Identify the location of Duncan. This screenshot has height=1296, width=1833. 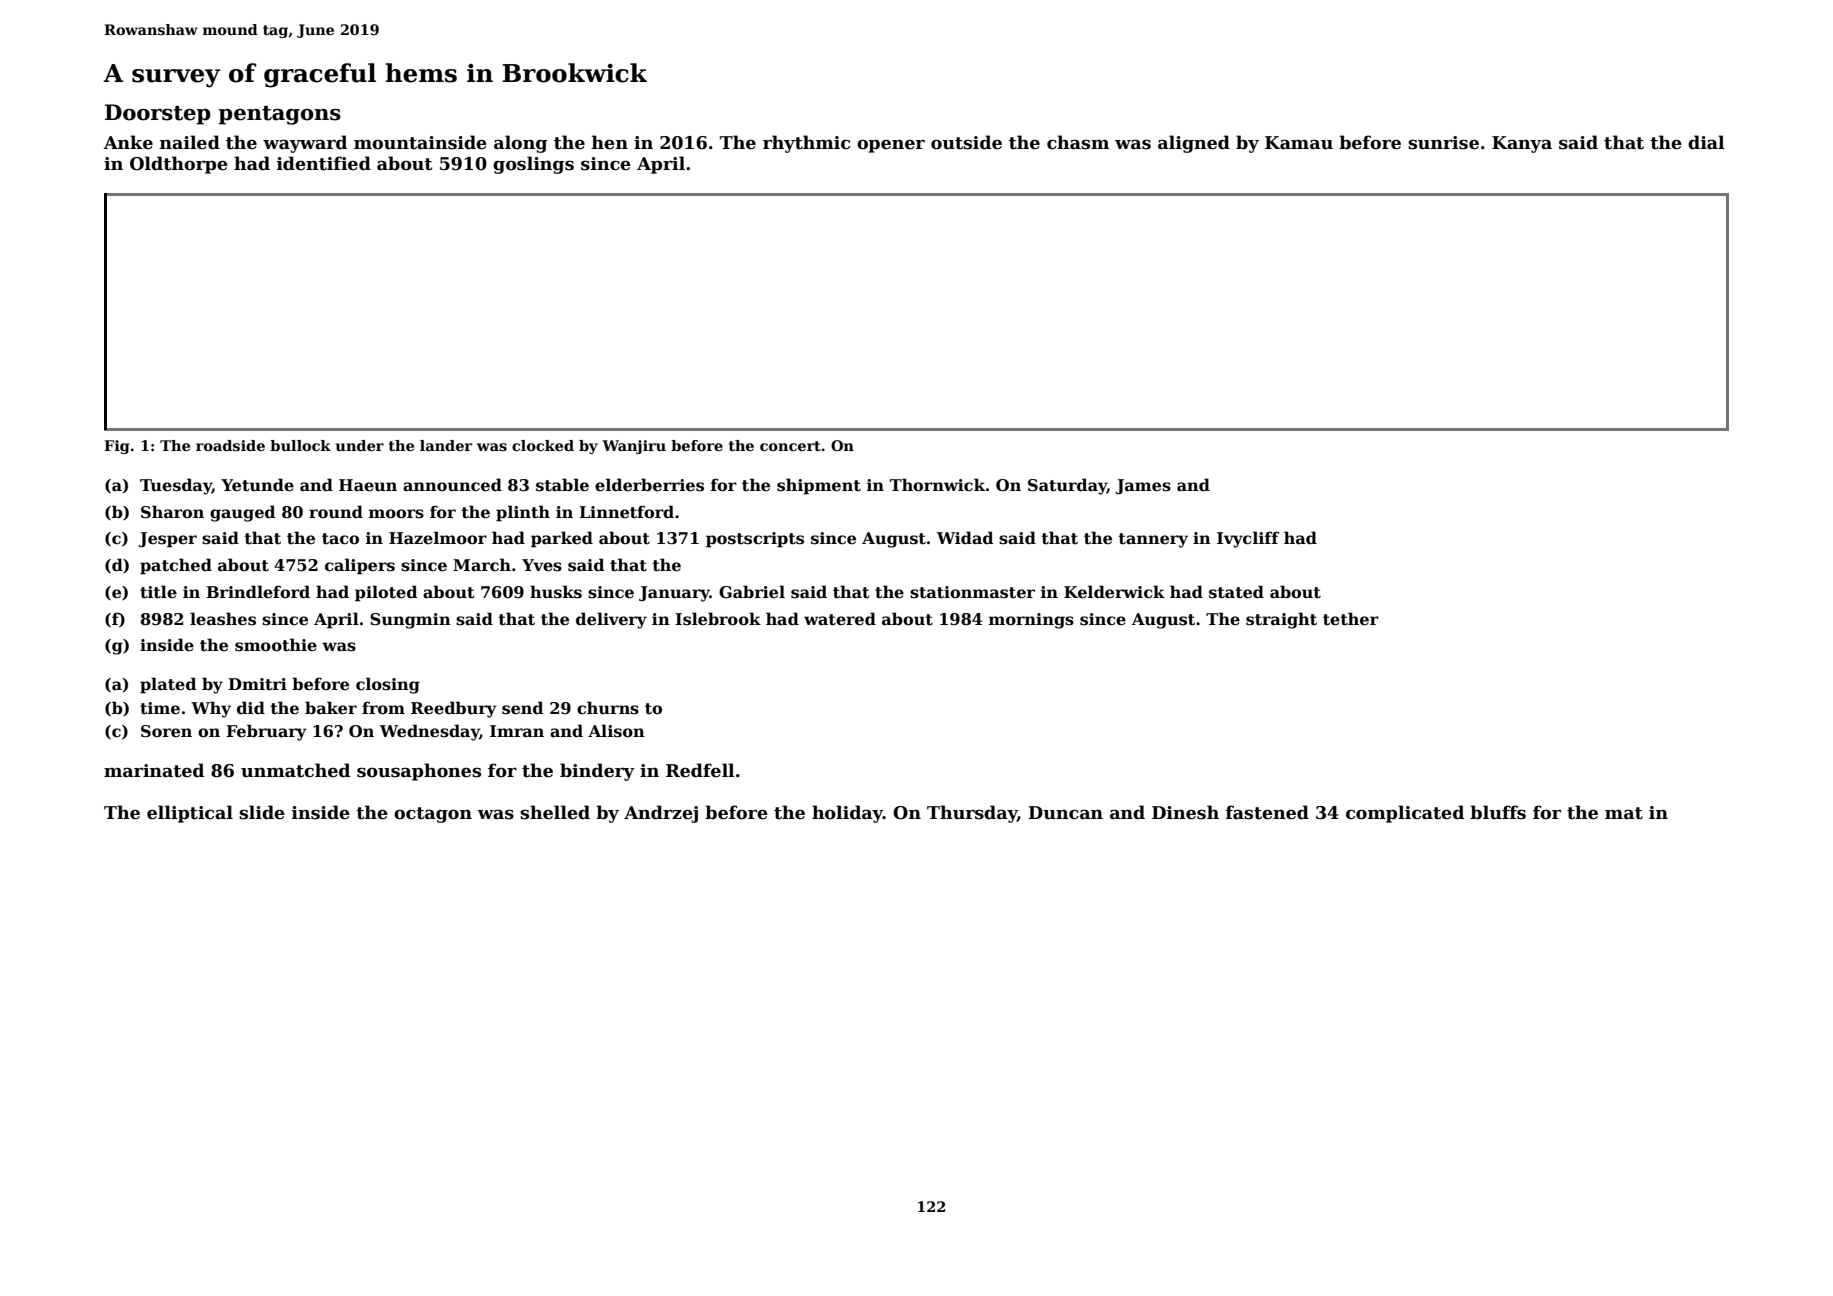
(1065, 813).
